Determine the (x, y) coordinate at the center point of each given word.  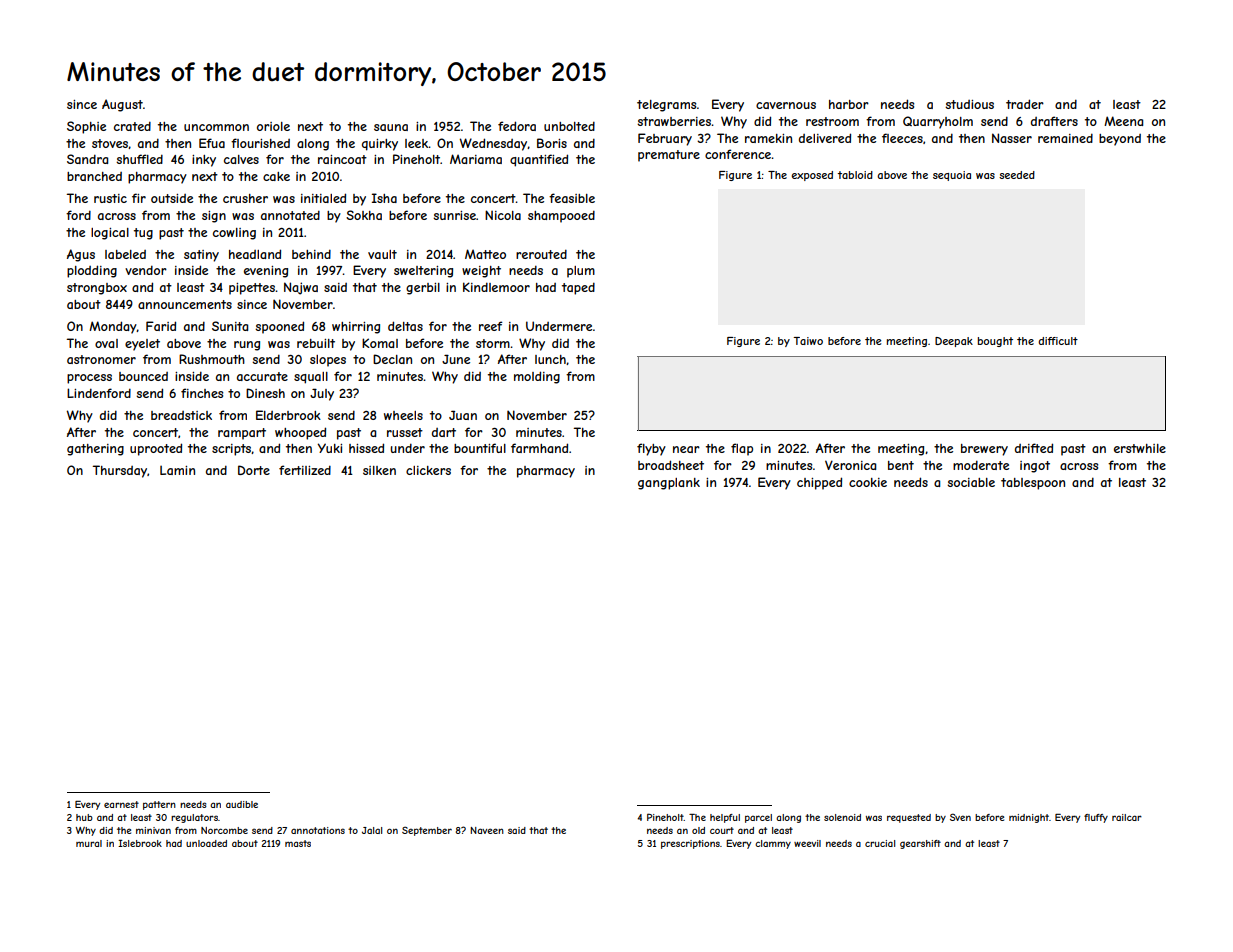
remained (1065, 138)
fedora (517, 126)
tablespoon (1033, 484)
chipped (819, 483)
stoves (110, 144)
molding (537, 377)
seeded (1017, 175)
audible (242, 804)
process (89, 379)
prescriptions (690, 844)
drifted (1034, 448)
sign (214, 217)
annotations (318, 830)
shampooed (561, 216)
